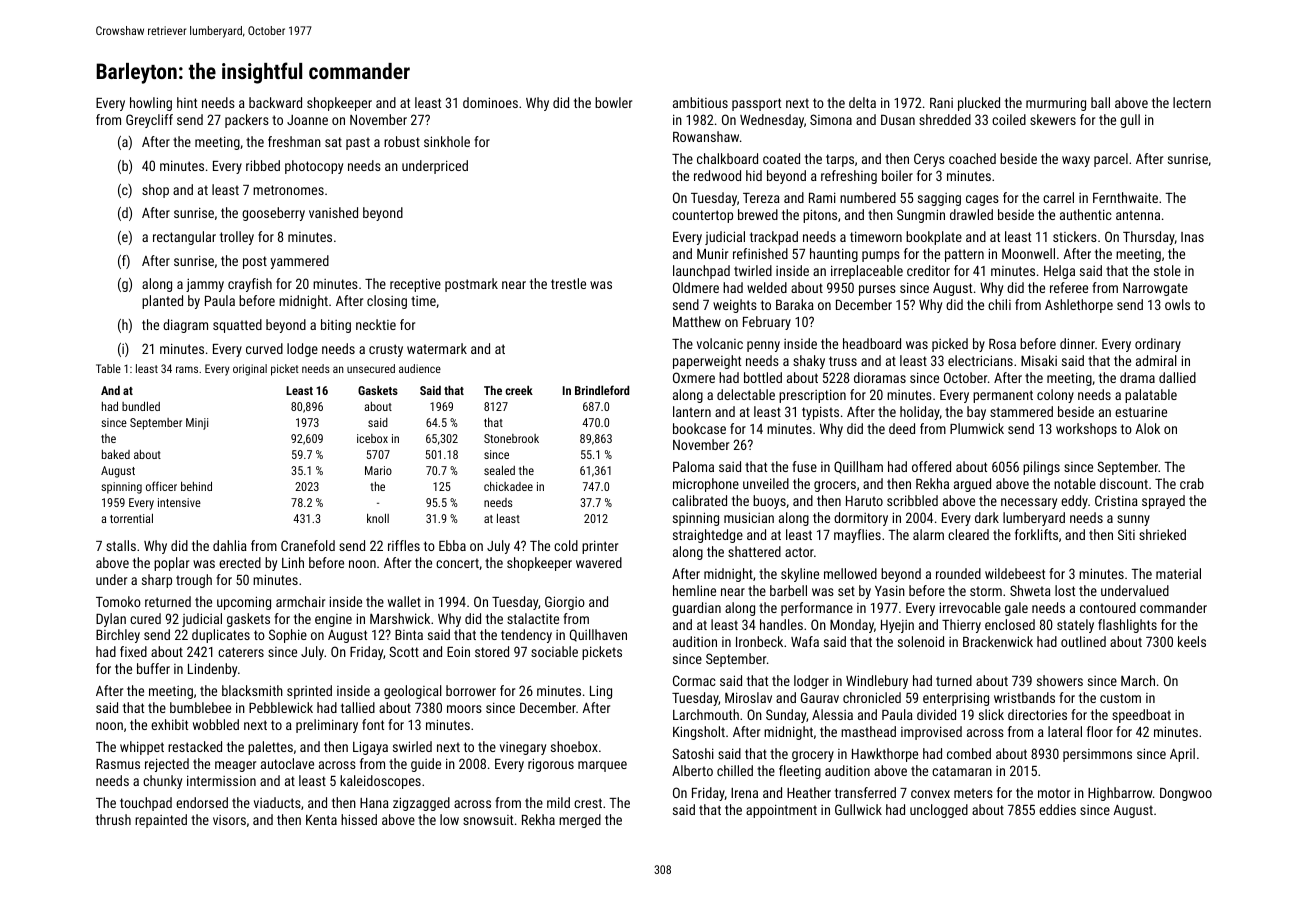 This screenshot has height=924, width=1308. Describe the element at coordinates (247, 121) in the screenshot. I see `packers` at that location.
